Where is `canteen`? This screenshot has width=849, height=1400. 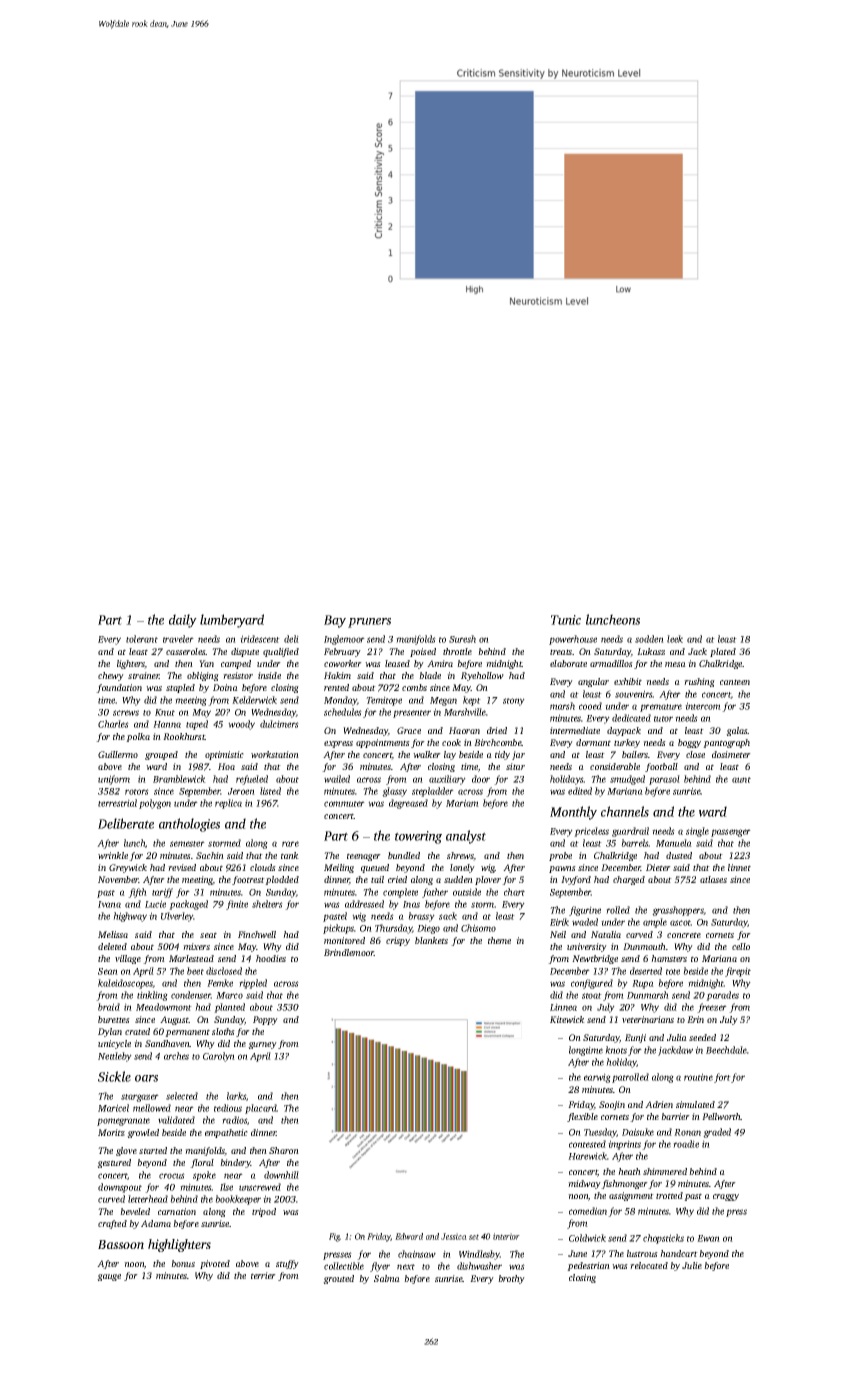
canteen is located at coordinates (735, 682).
